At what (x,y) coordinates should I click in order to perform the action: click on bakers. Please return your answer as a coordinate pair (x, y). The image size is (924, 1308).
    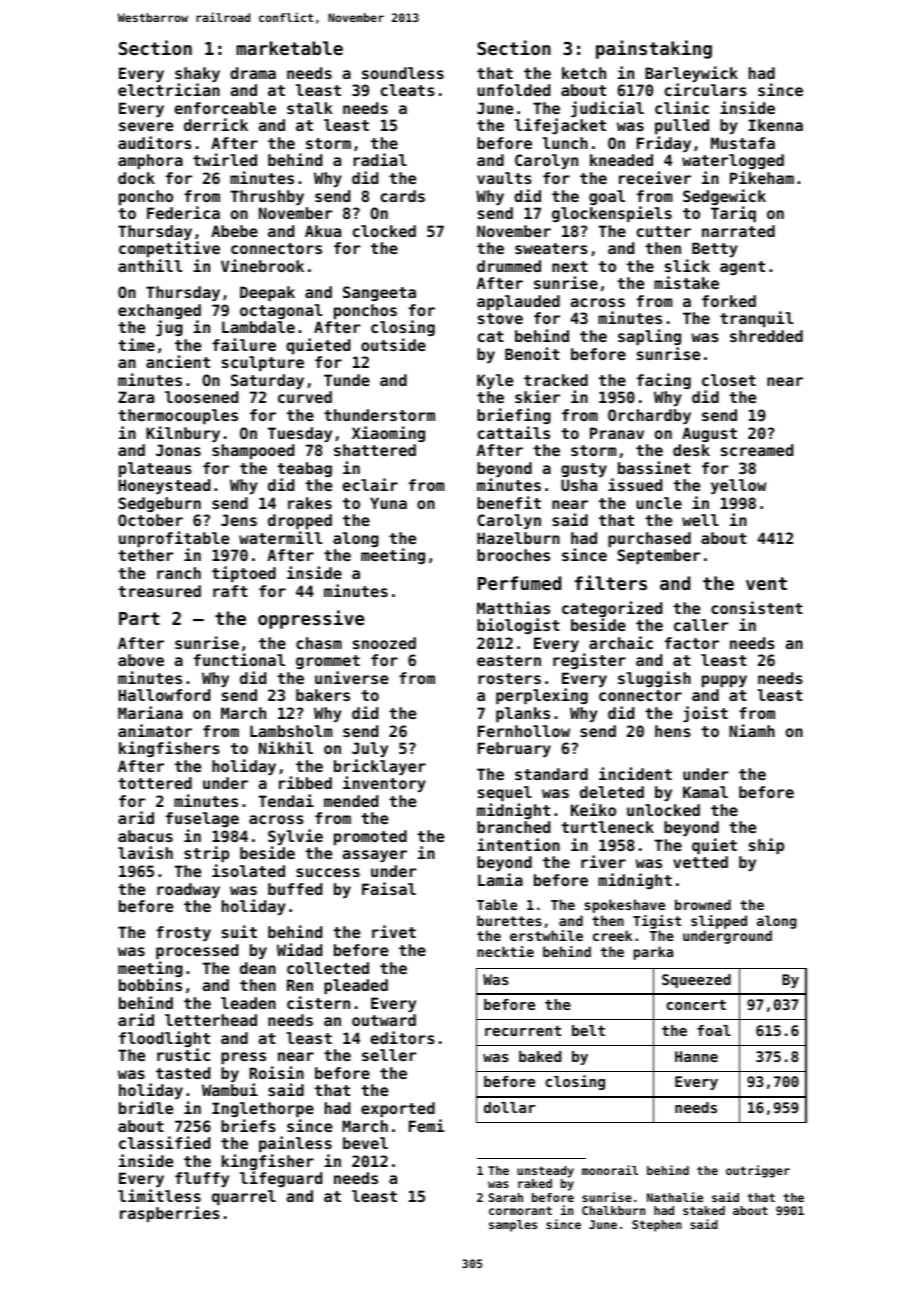
    Looking at the image, I should click on (323, 695).
